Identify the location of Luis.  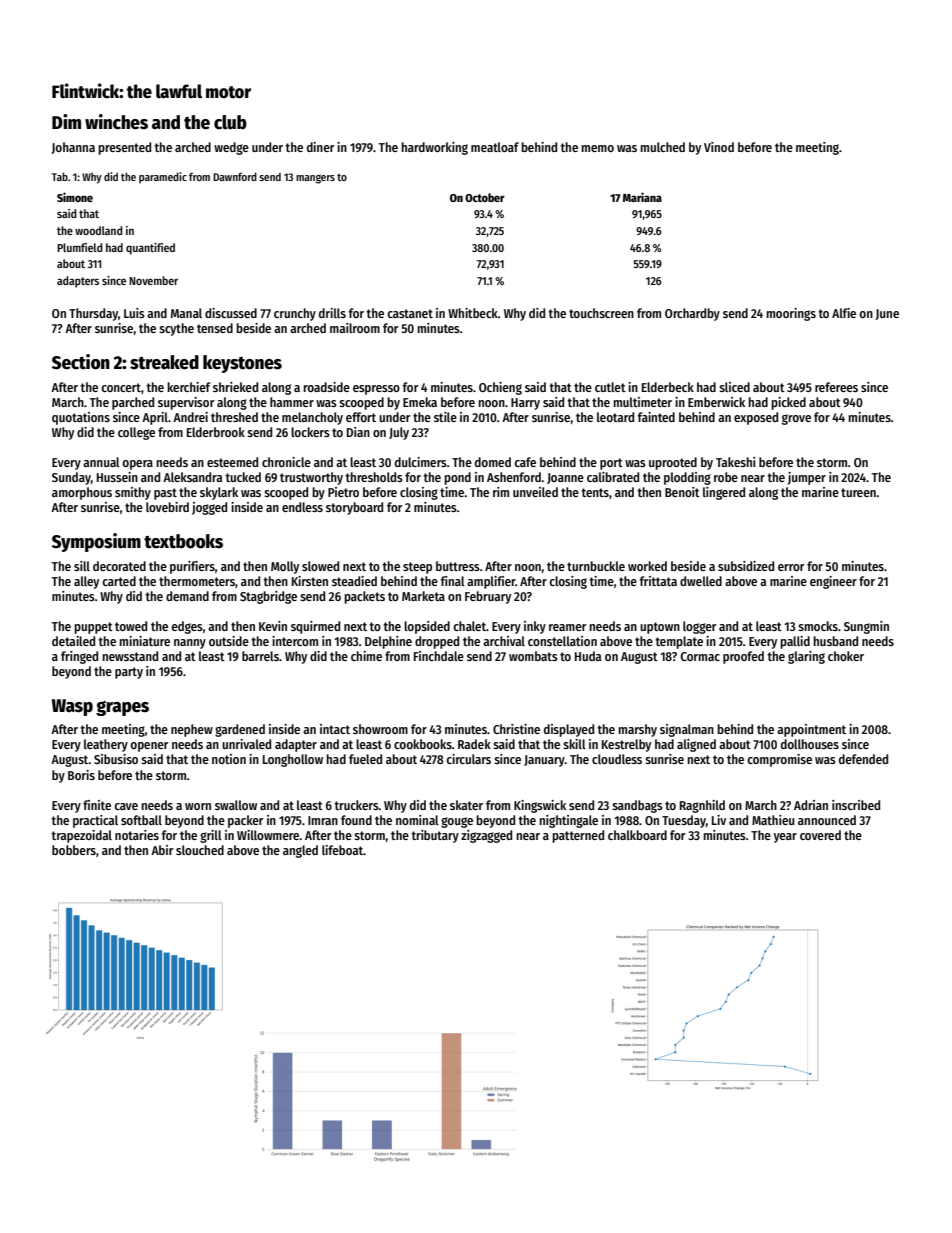
(134, 313).
